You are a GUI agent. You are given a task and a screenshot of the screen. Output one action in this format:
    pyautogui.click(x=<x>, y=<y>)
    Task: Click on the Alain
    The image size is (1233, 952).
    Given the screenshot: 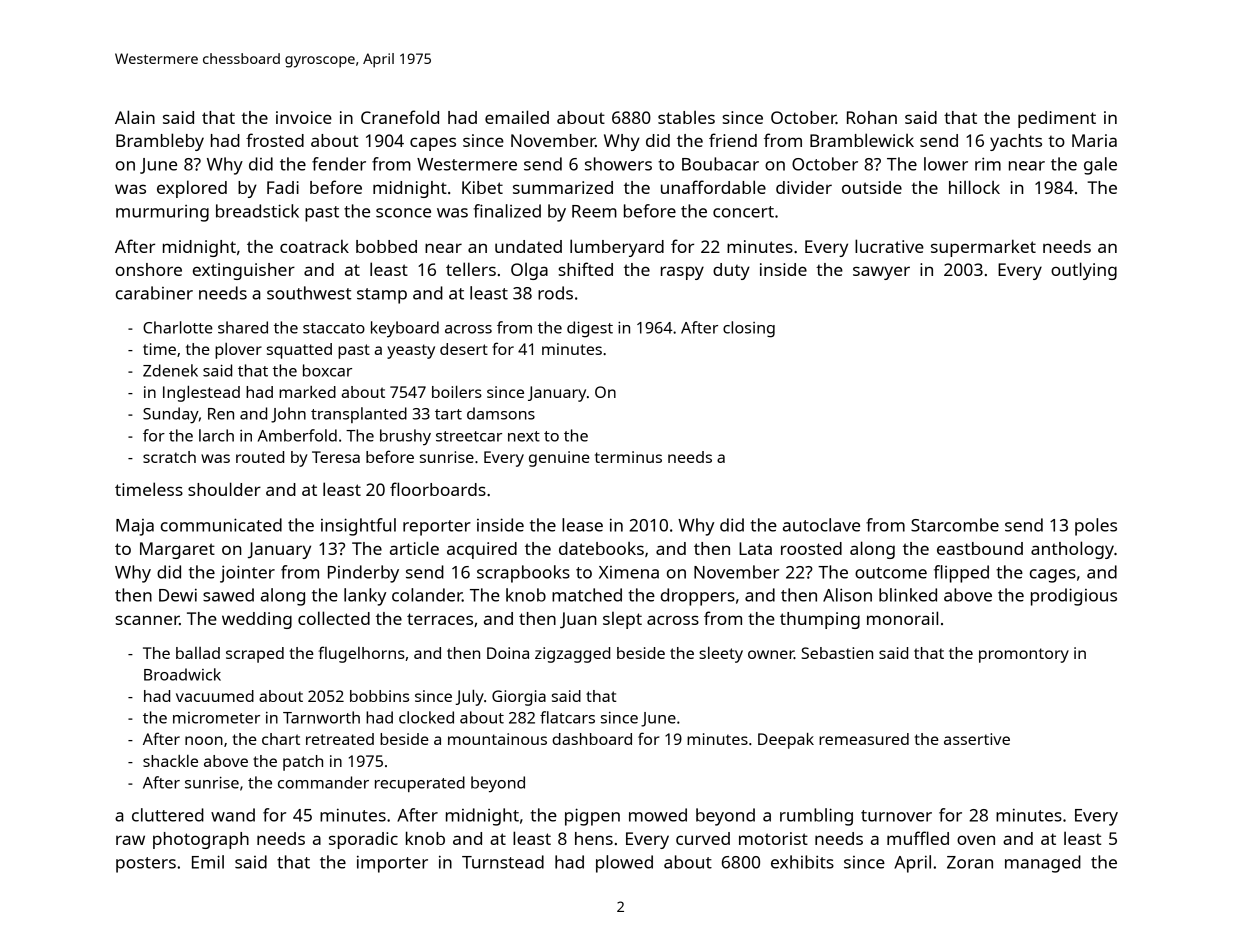 What is the action you would take?
    pyautogui.click(x=135, y=117)
